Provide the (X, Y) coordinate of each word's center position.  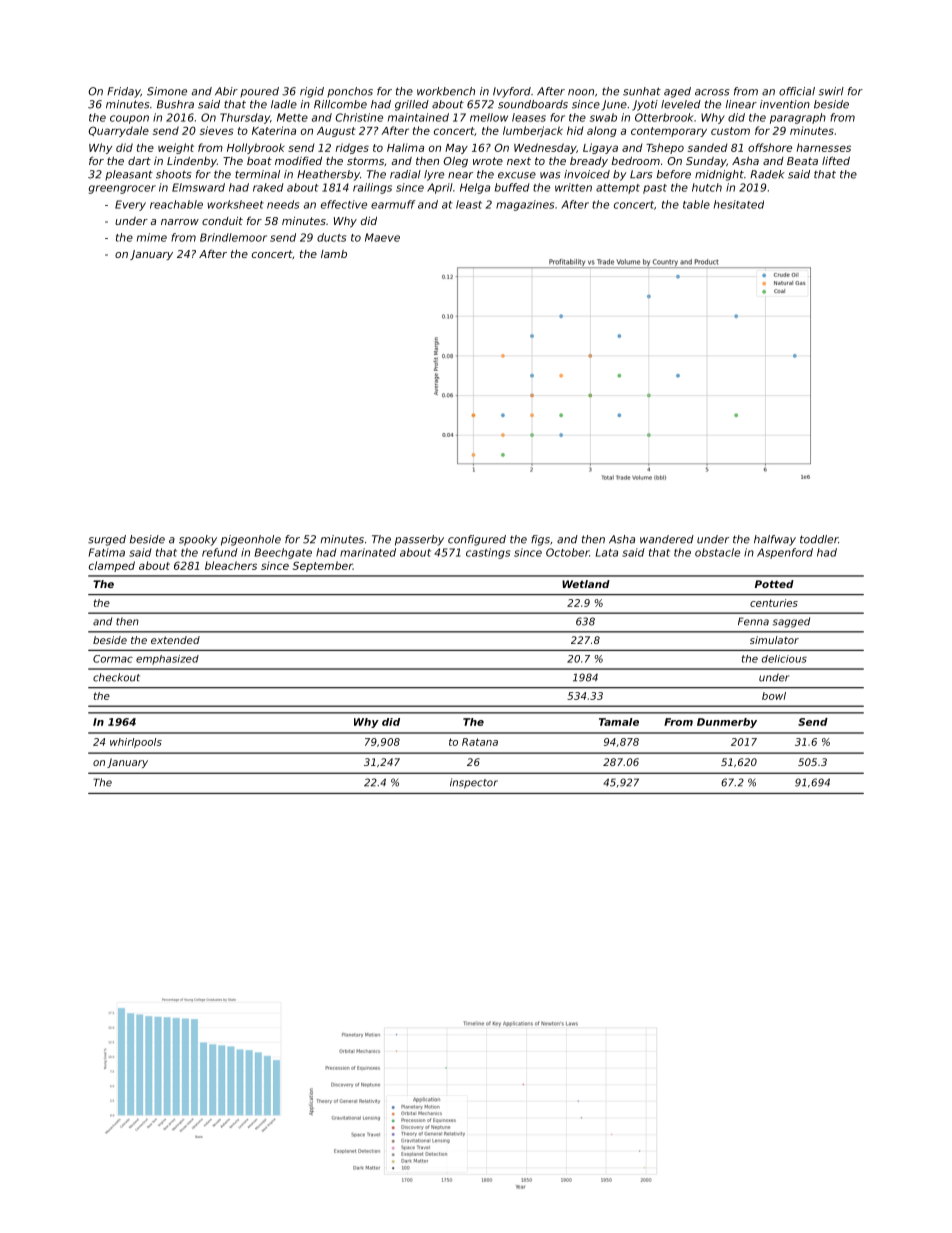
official (797, 91)
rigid (312, 92)
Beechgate (283, 553)
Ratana (480, 742)
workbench (446, 91)
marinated (368, 552)
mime (152, 237)
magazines (525, 205)
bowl (774, 696)
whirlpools (136, 743)
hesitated (739, 204)
